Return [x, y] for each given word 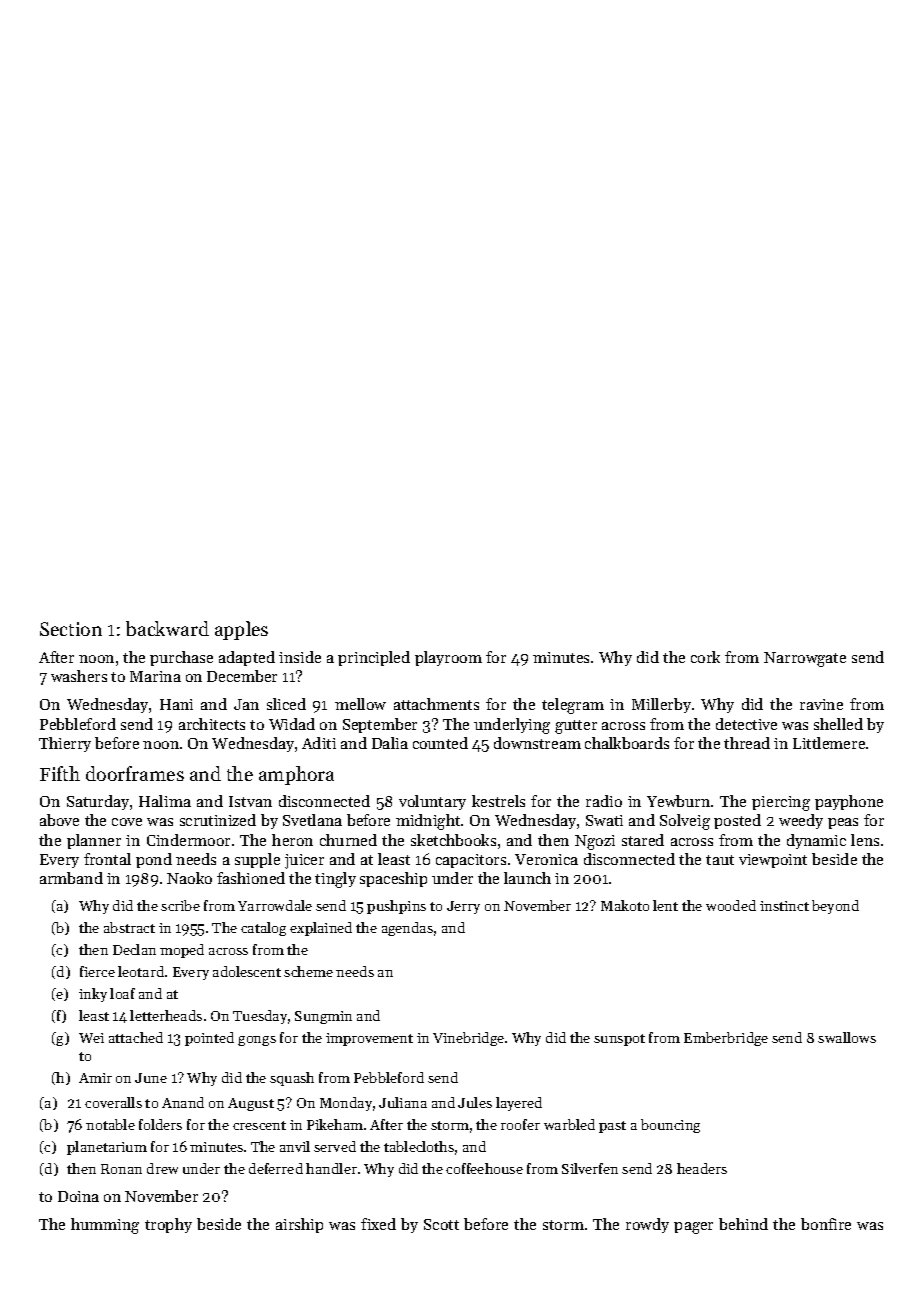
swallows [847, 1037]
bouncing [670, 1126]
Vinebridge [468, 1039]
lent [665, 905]
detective [746, 724]
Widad [292, 724]
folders [160, 1124]
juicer [304, 861]
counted [440, 743]
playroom [448, 658]
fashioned [251, 878]
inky [93, 995]
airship [299, 1225]
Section [71, 629]
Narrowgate [805, 659]
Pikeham [335, 1124]
